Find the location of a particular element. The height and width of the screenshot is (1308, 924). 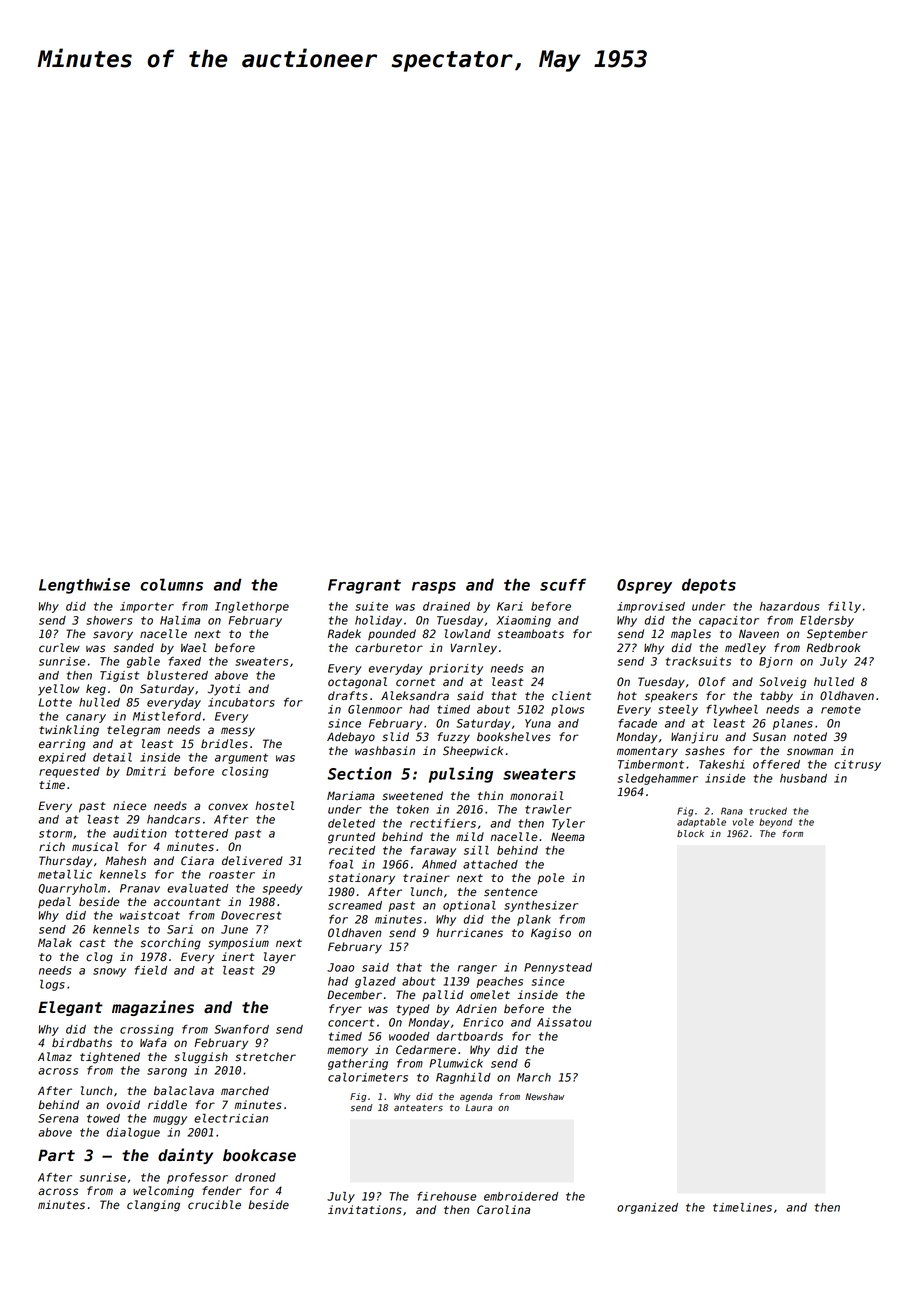

June is located at coordinates (234, 929).
